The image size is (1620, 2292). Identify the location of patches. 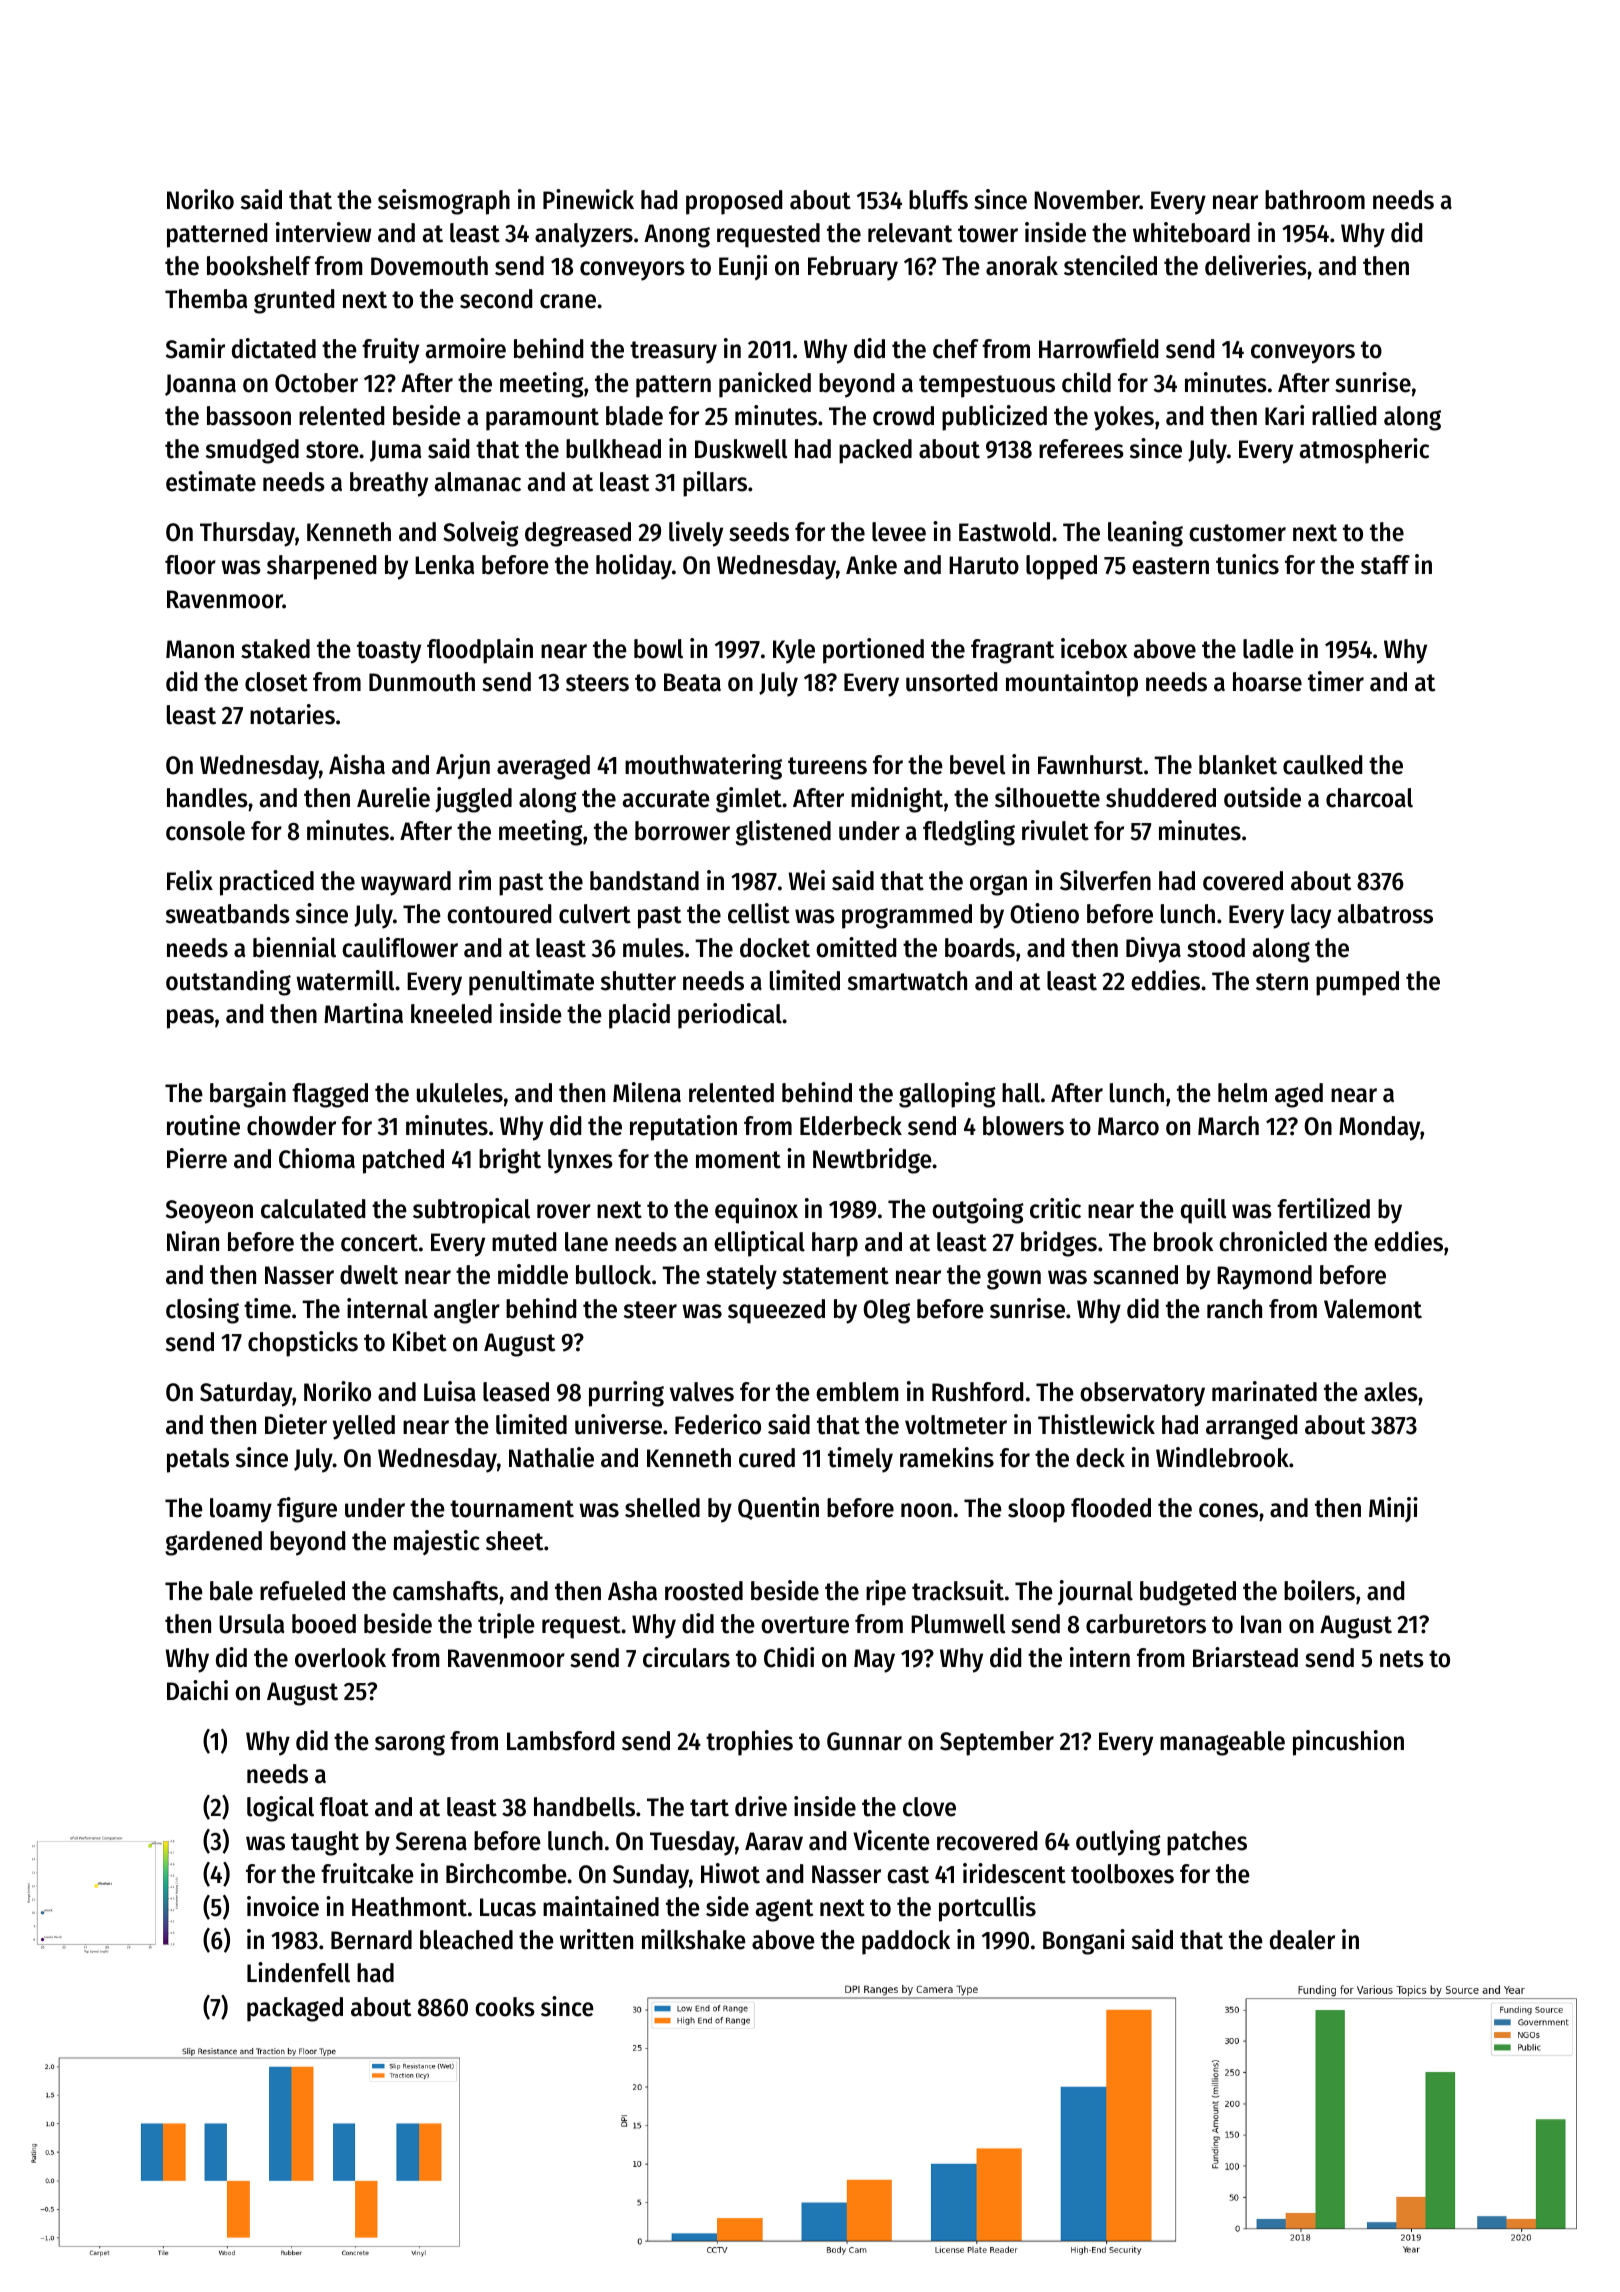
(1207, 1843).
